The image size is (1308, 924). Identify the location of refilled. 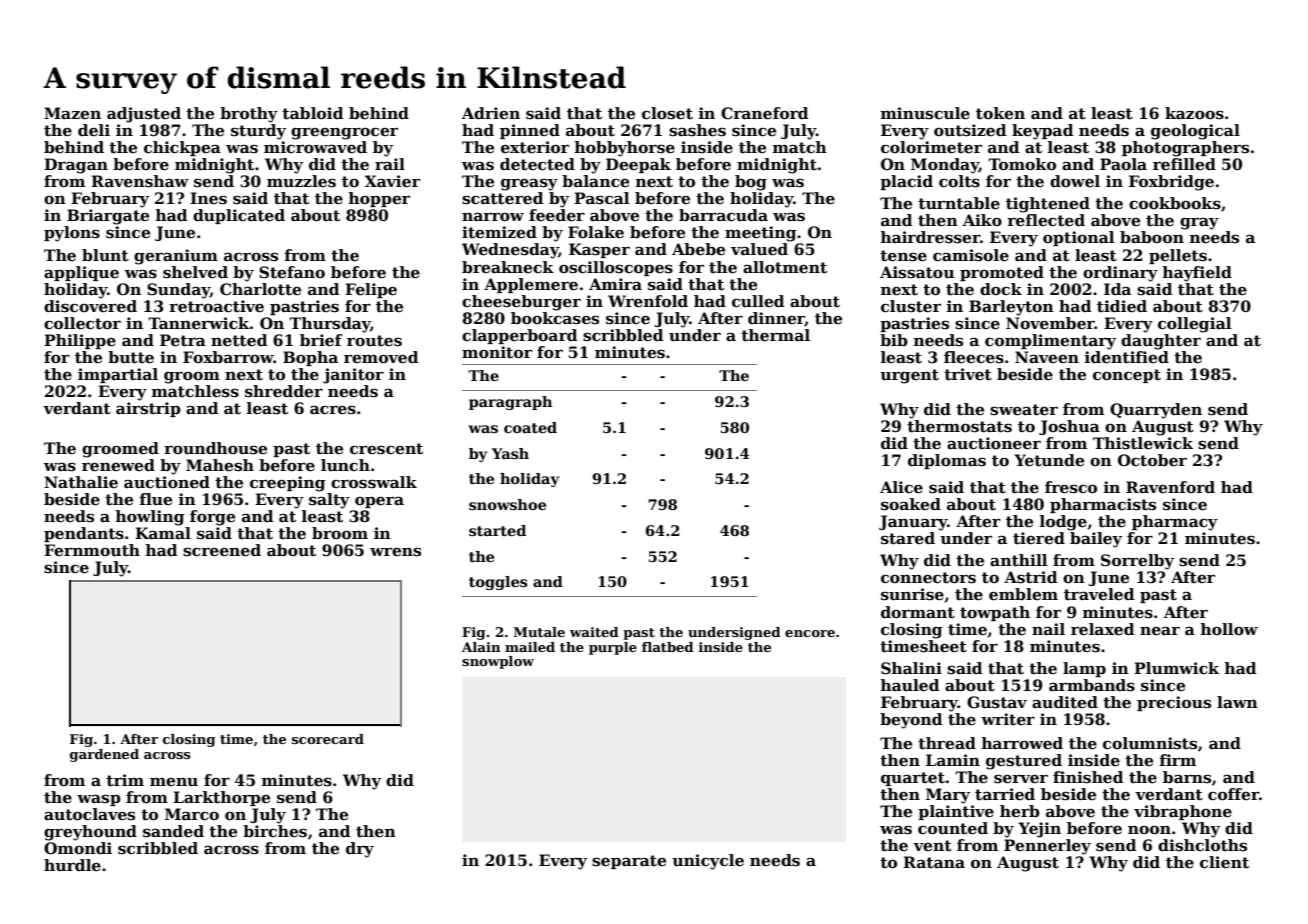
(1184, 164).
